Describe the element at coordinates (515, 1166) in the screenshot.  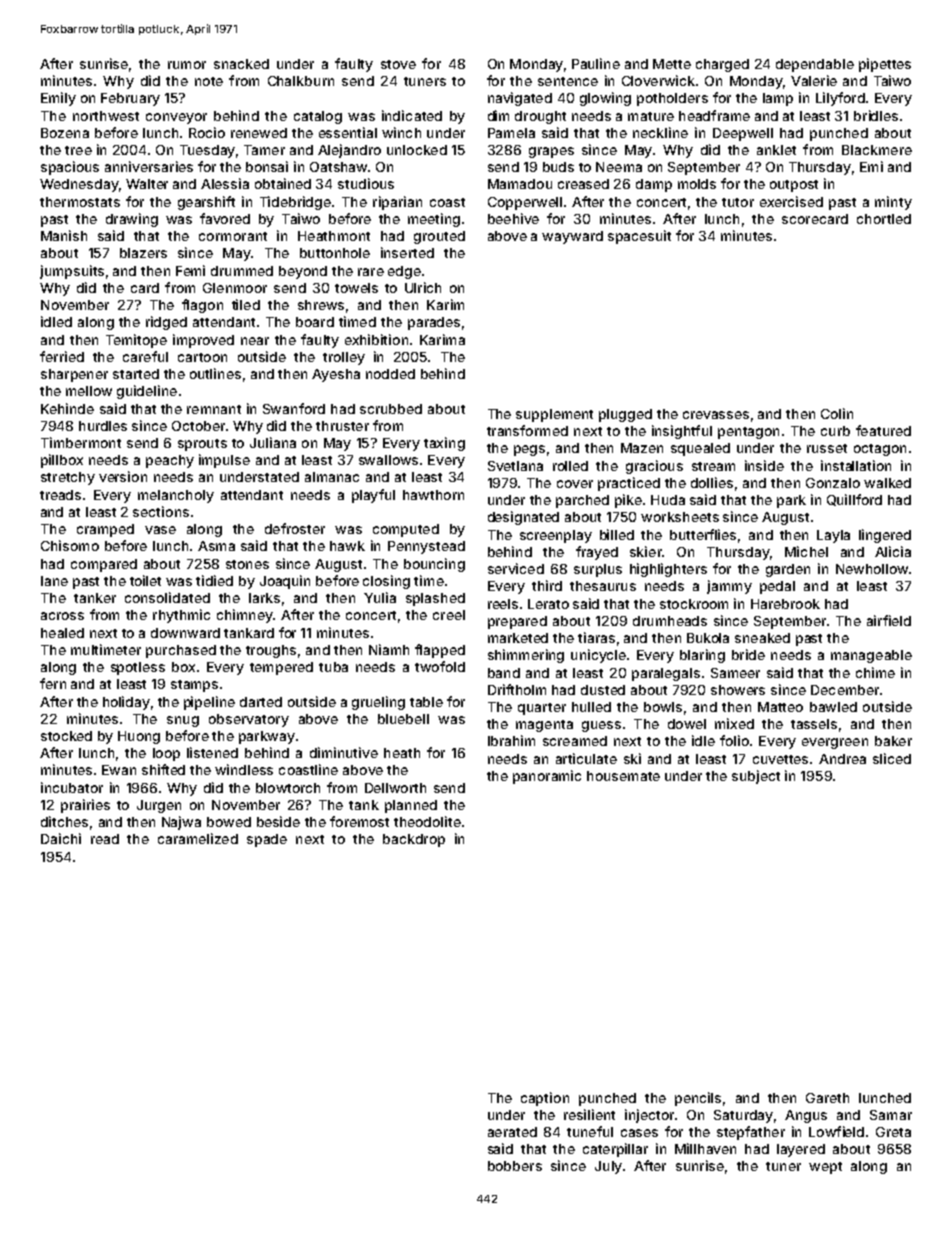
I see `bobbers` at that location.
